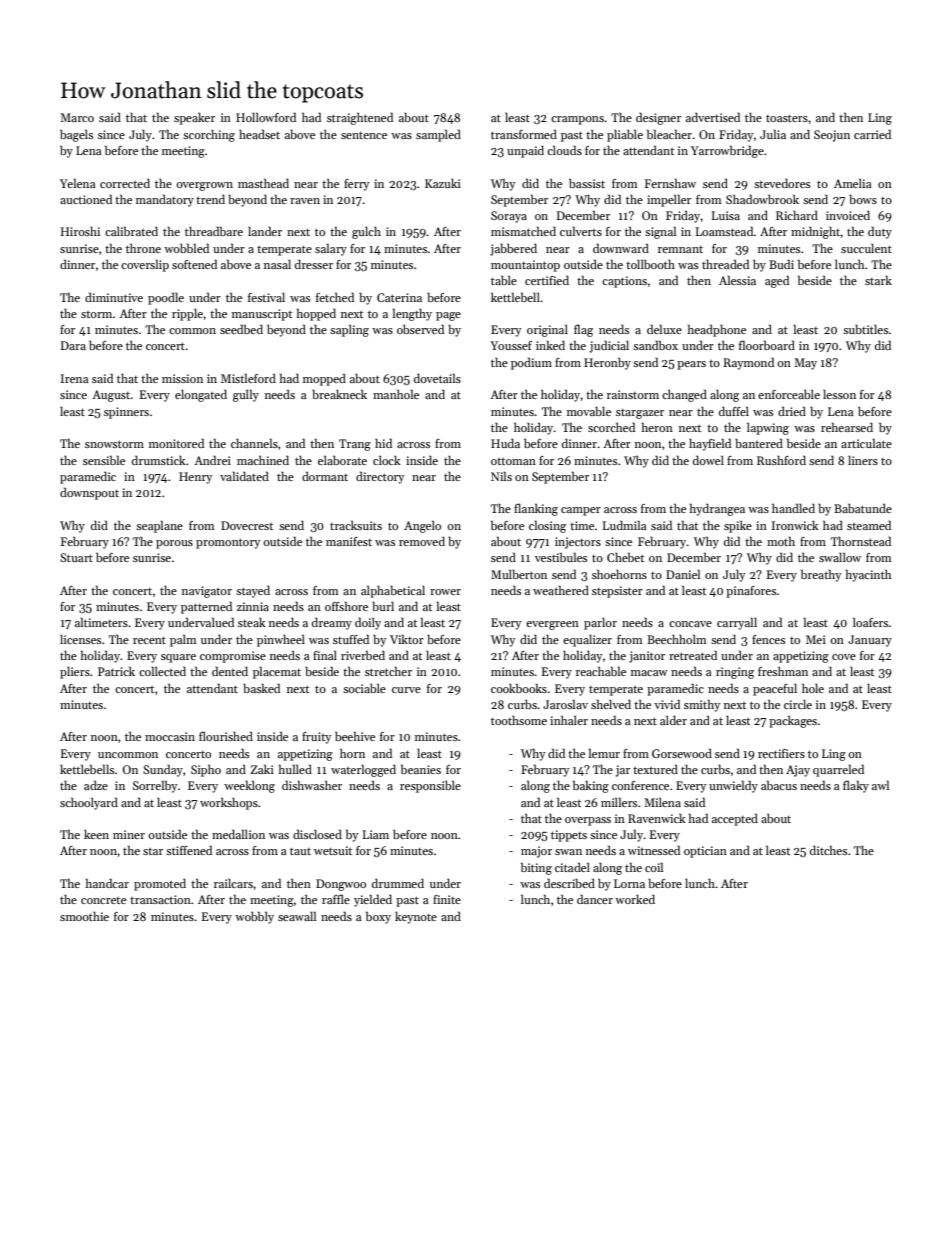 The width and height of the image is (952, 1233). Describe the element at coordinates (583, 330) in the image. I see `flag` at that location.
